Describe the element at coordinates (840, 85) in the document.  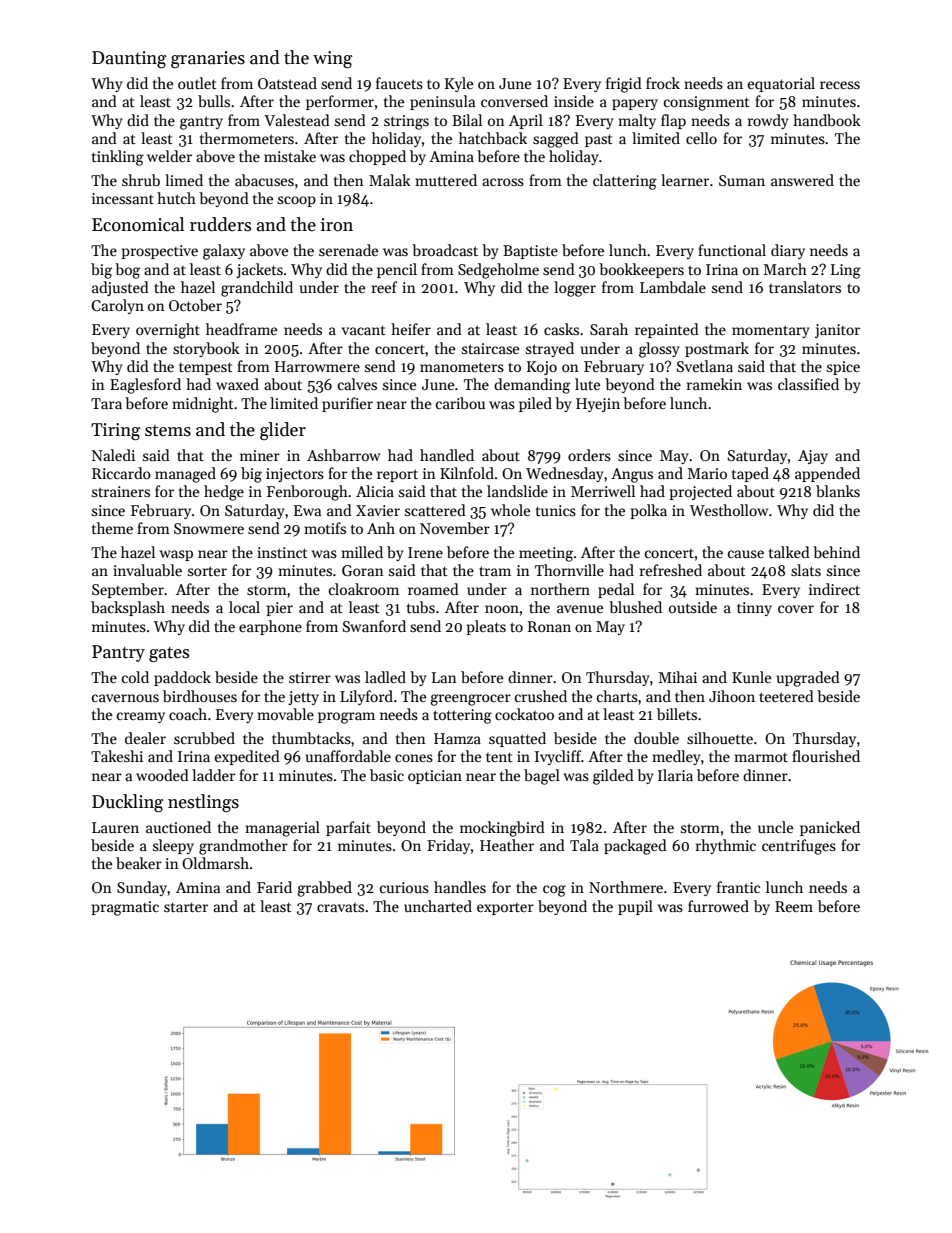
I see `recess` at that location.
